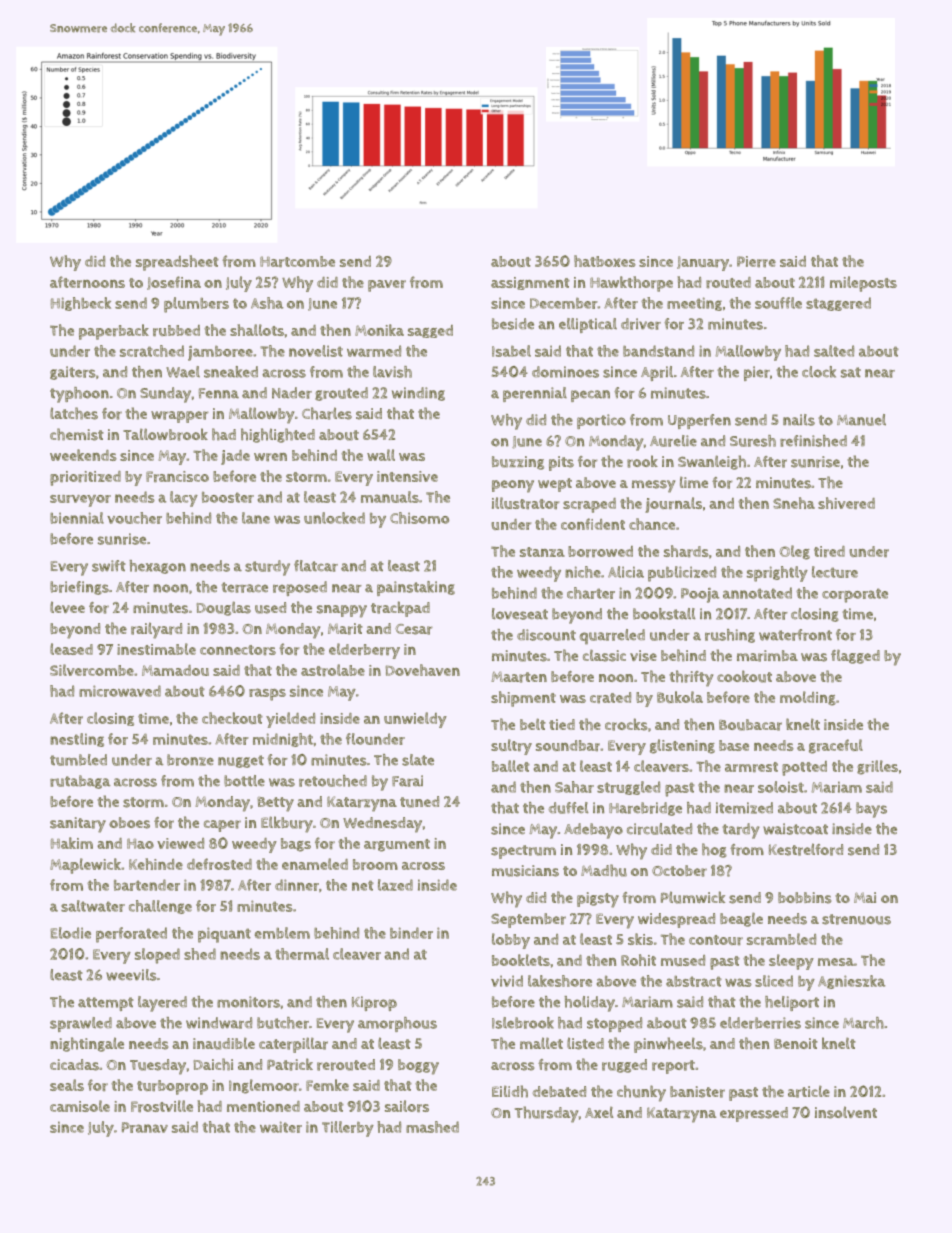 This image has width=952, height=1233. Describe the element at coordinates (83, 455) in the image. I see `weekends` at that location.
